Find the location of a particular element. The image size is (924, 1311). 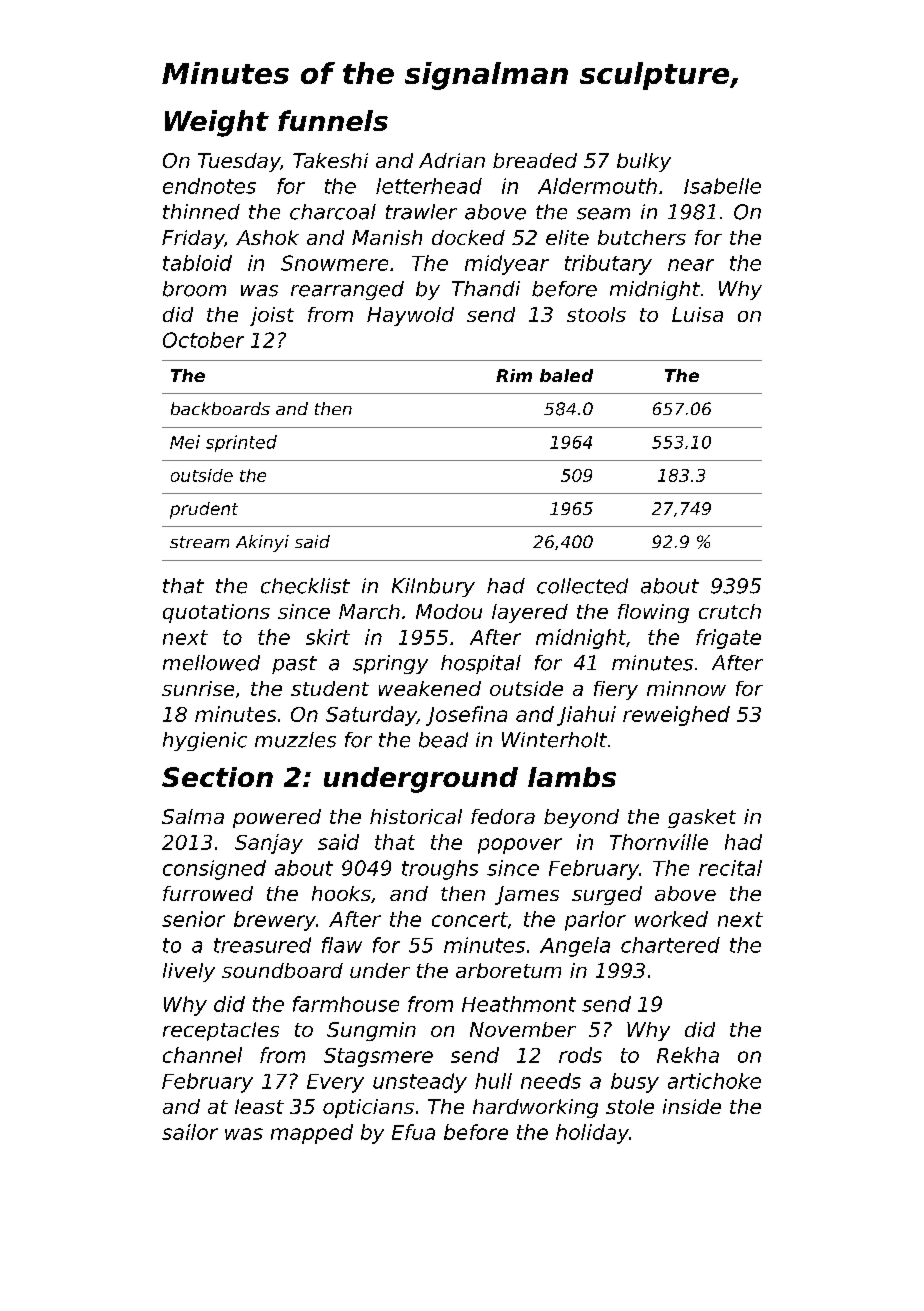

chartered is located at coordinates (670, 945).
